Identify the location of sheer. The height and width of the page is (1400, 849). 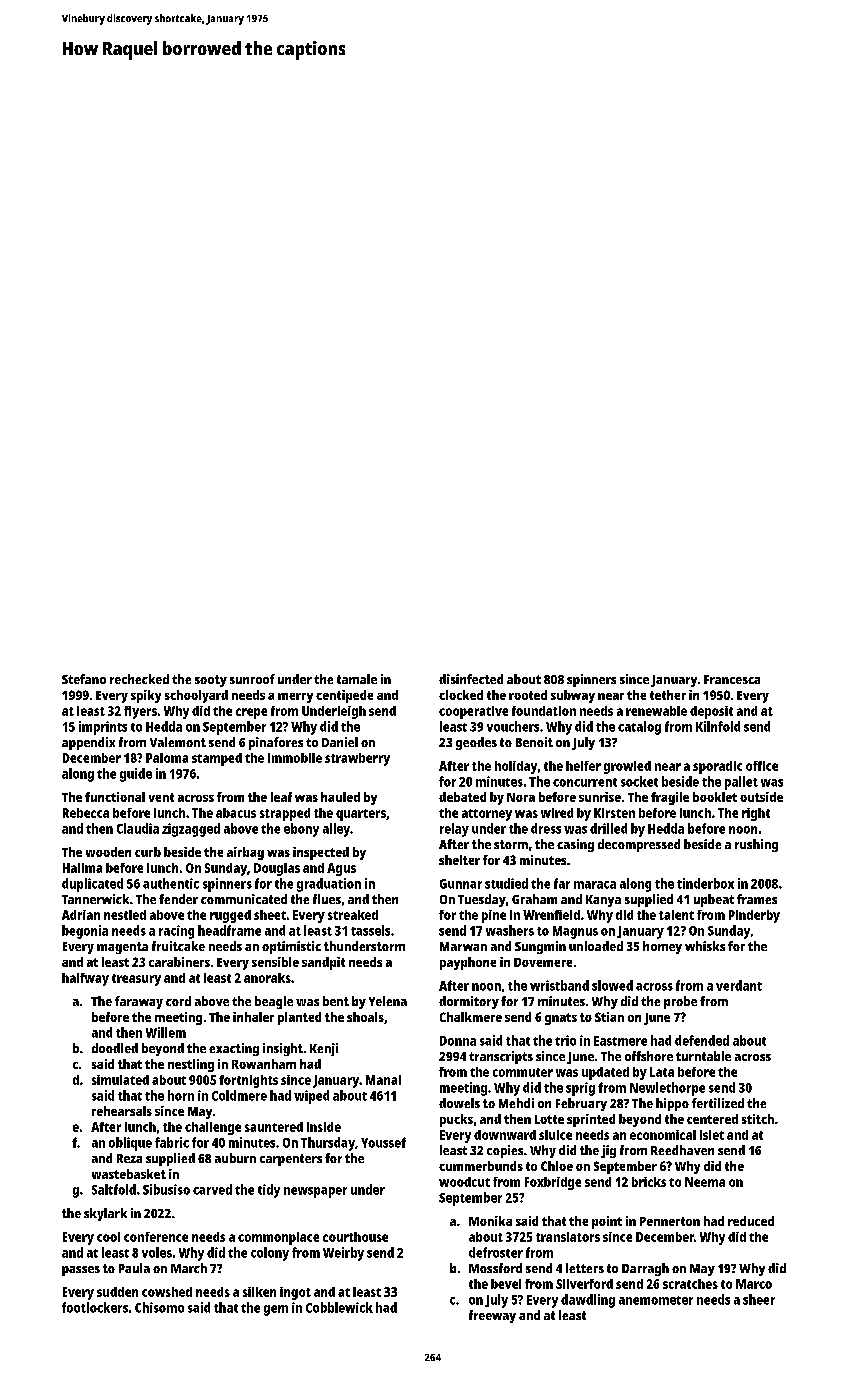
(759, 1299).
